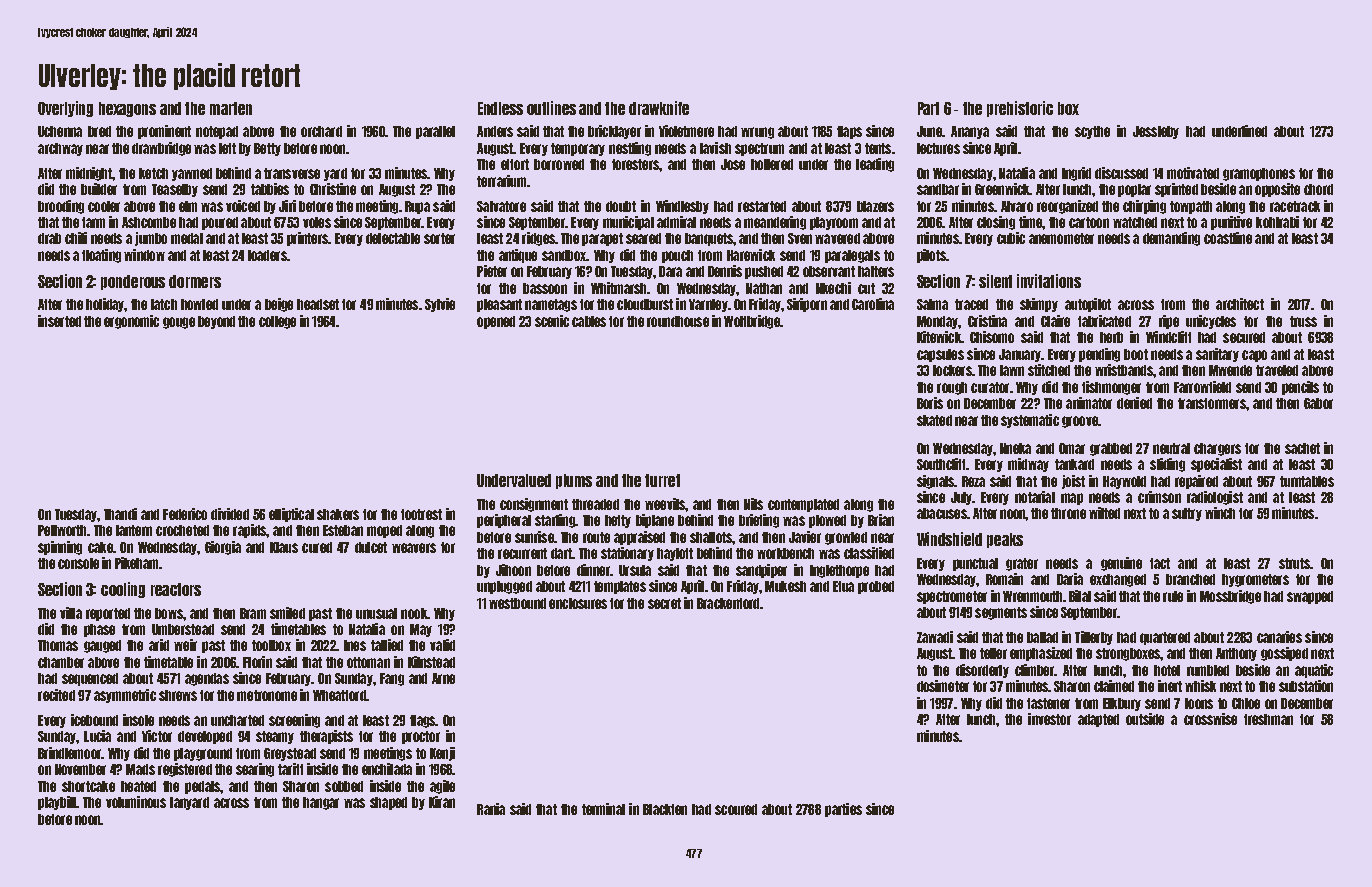 The width and height of the page is (1372, 887). Describe the element at coordinates (1310, 597) in the page. I see `swapped` at that location.
